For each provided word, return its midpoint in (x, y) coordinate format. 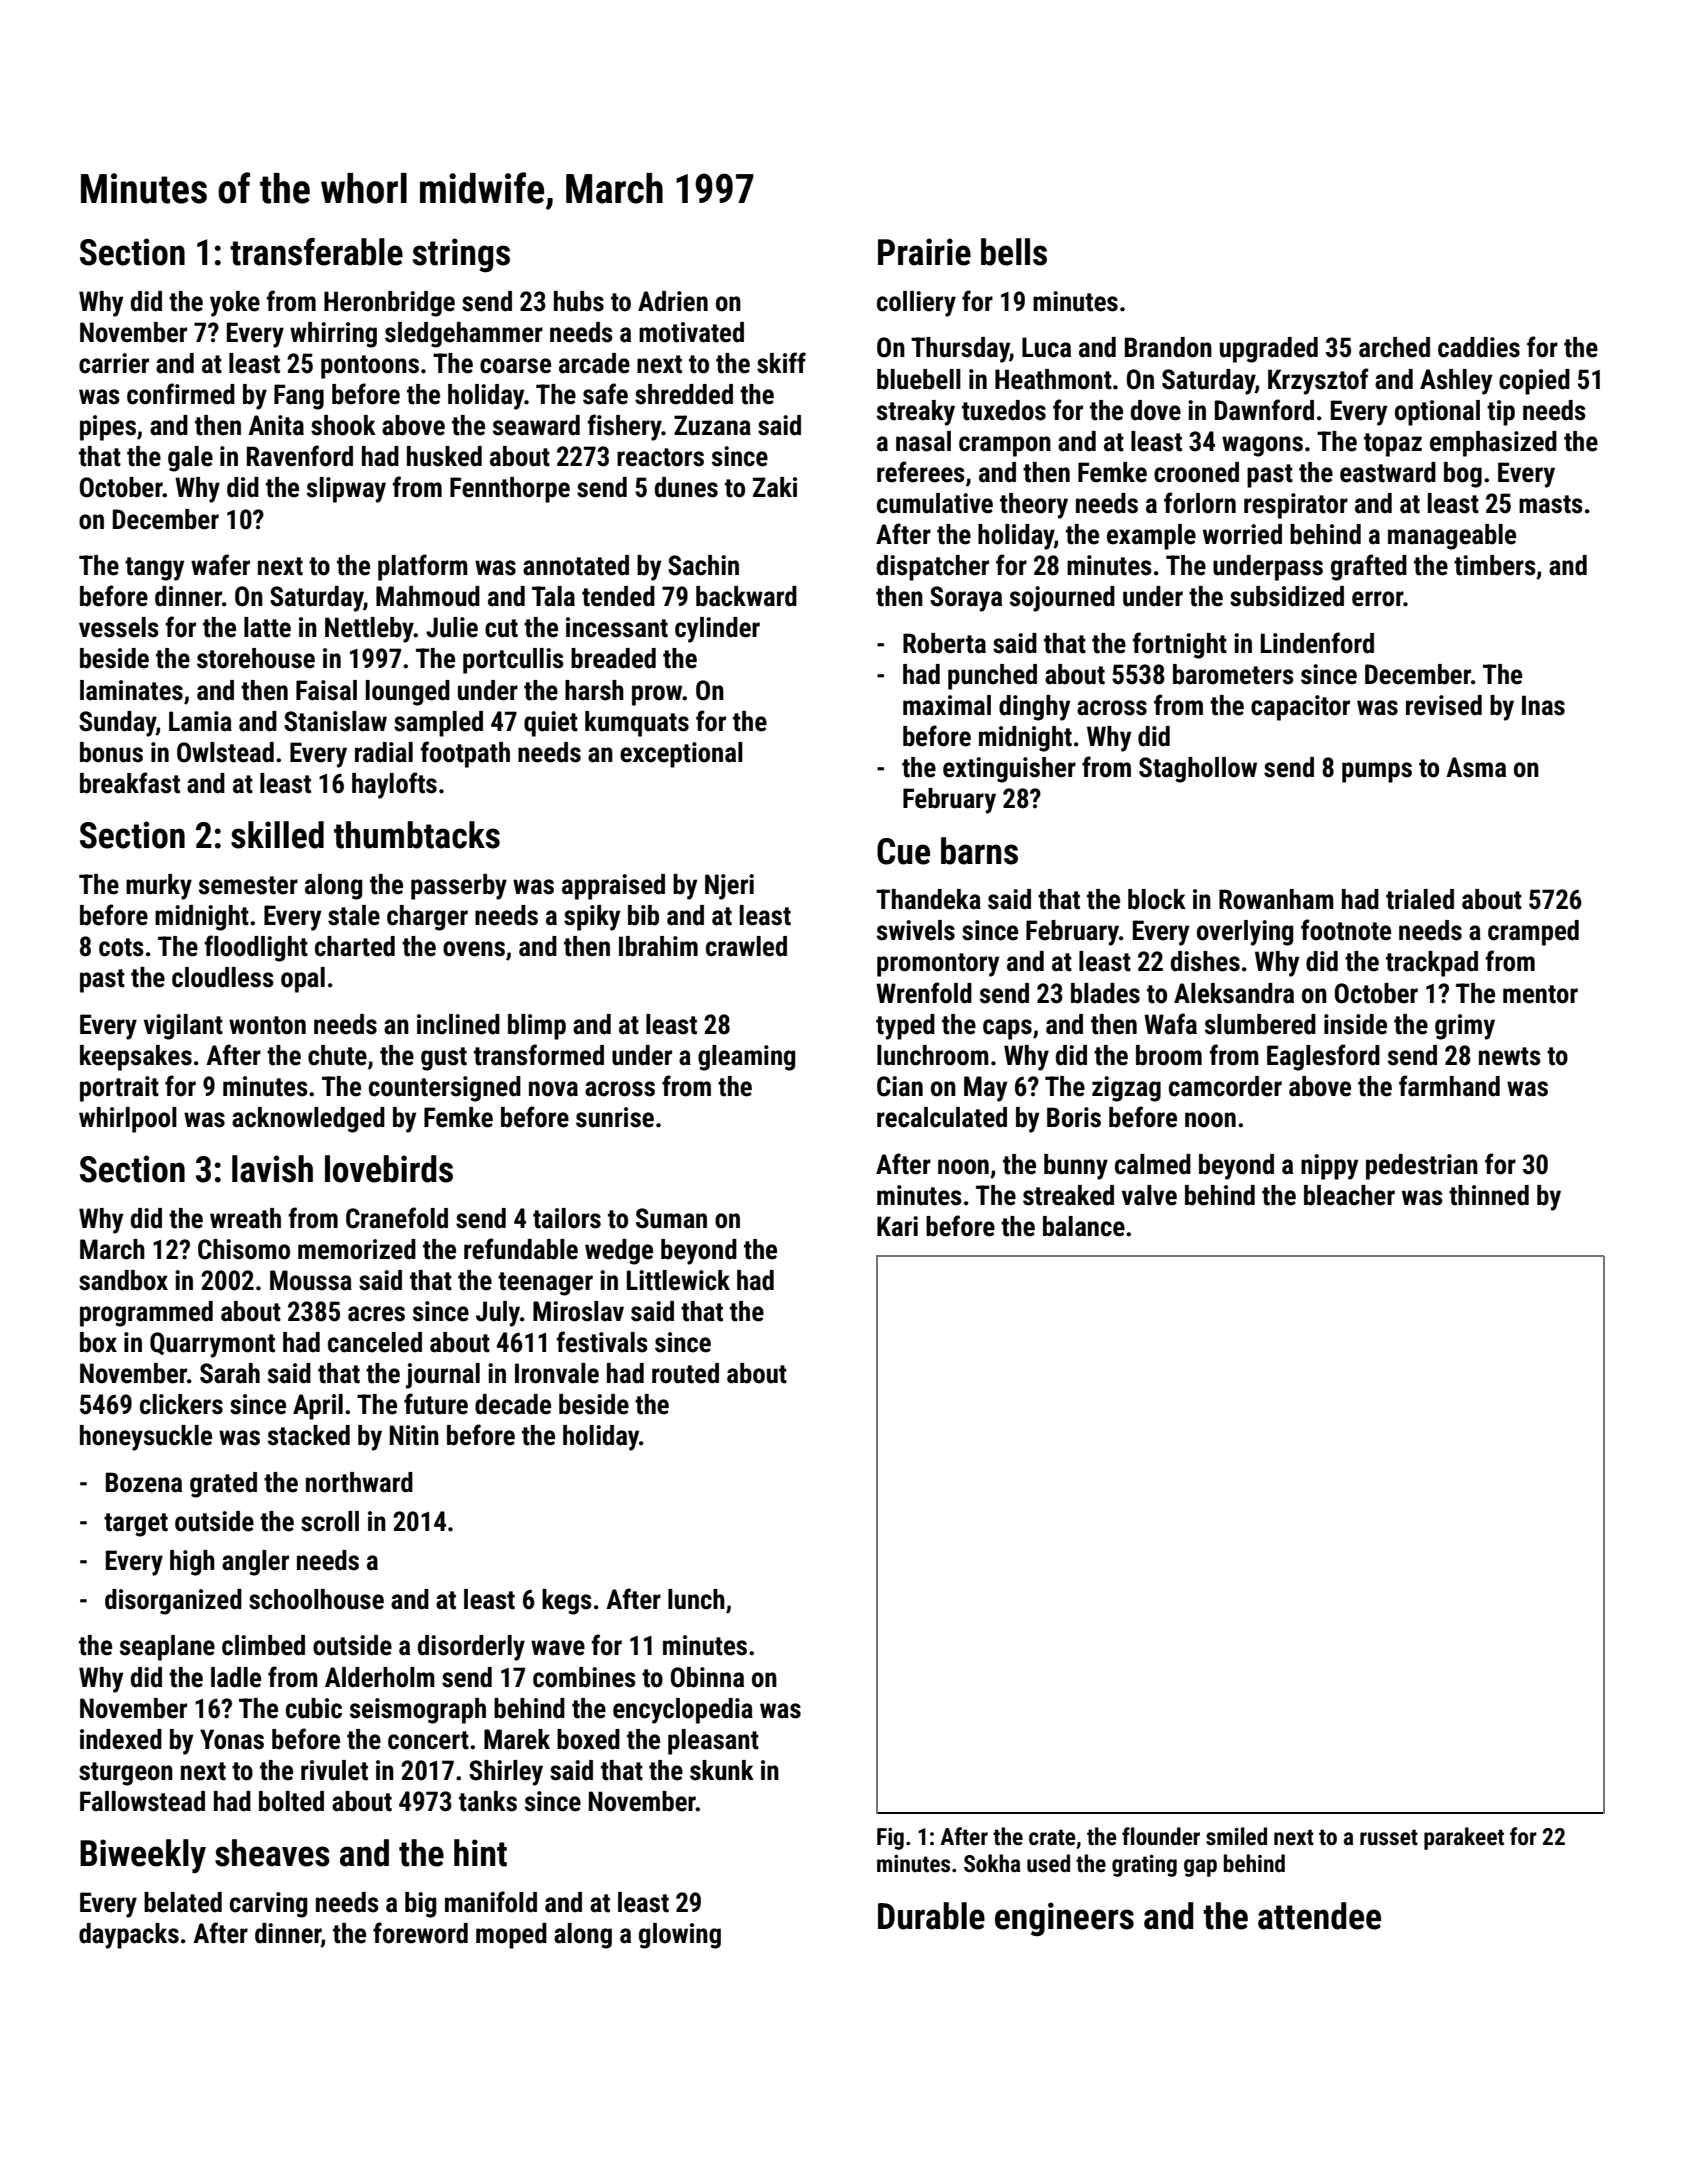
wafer (220, 565)
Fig (890, 1839)
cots (121, 947)
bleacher (1349, 1195)
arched (1394, 347)
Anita (276, 425)
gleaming (746, 1058)
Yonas (232, 1739)
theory (1034, 506)
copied (1534, 382)
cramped (1533, 933)
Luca (1046, 347)
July (498, 1314)
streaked (1068, 1195)
